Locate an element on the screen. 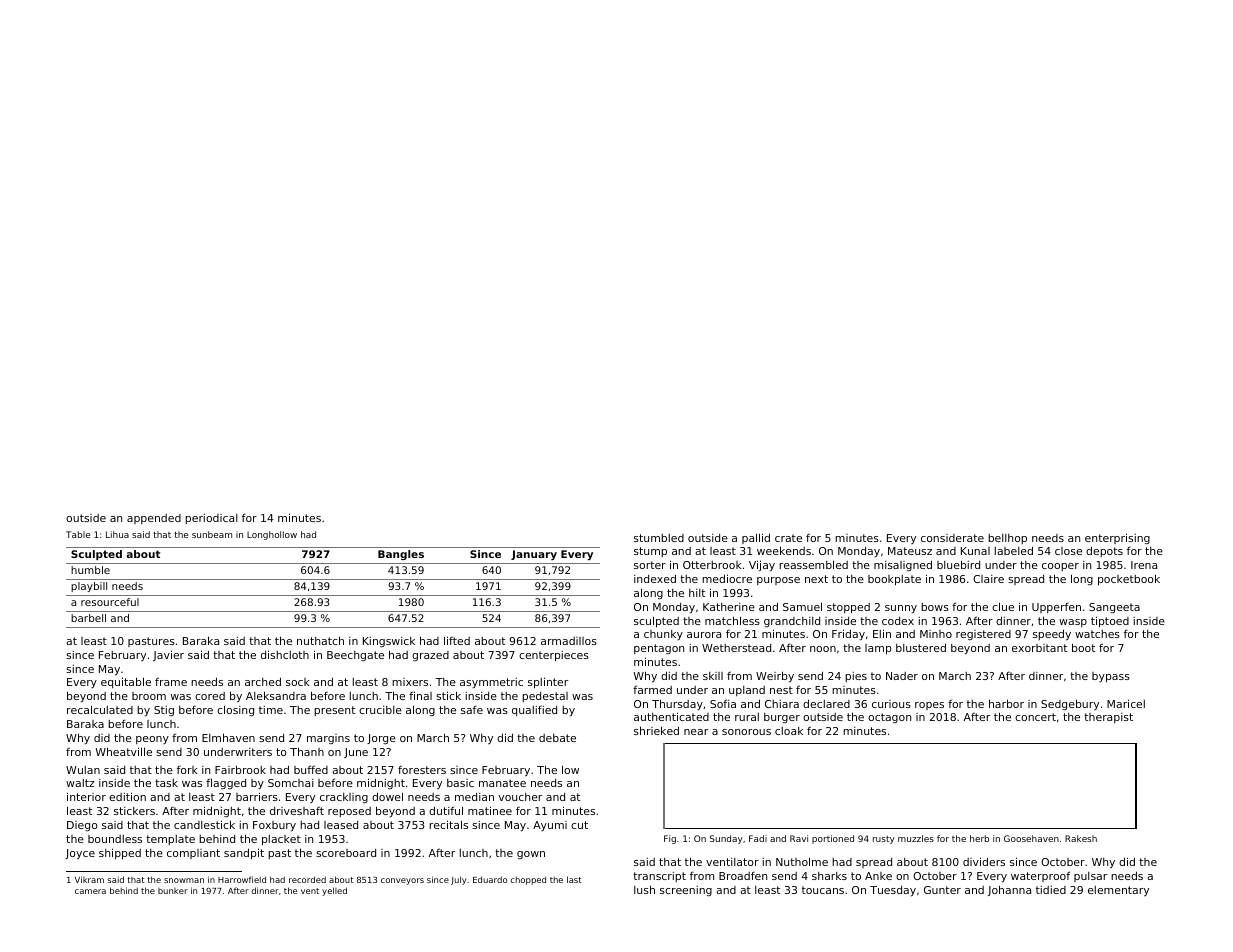  enterprising is located at coordinates (1117, 538).
